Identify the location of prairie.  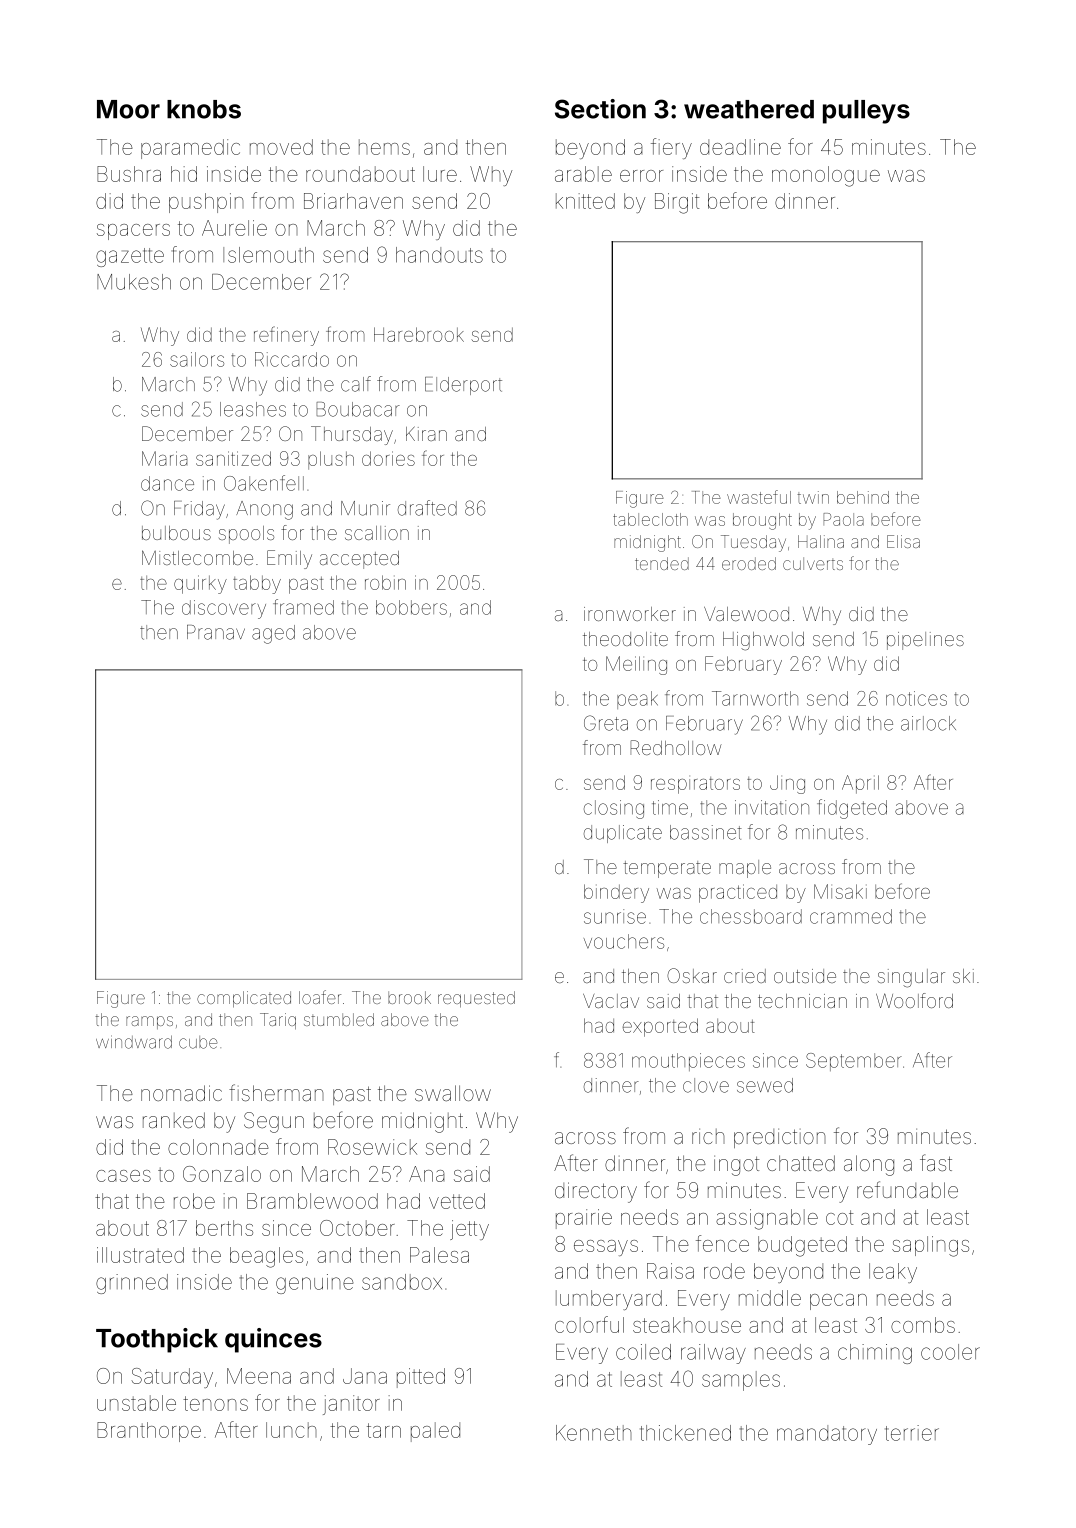
(584, 1219).
